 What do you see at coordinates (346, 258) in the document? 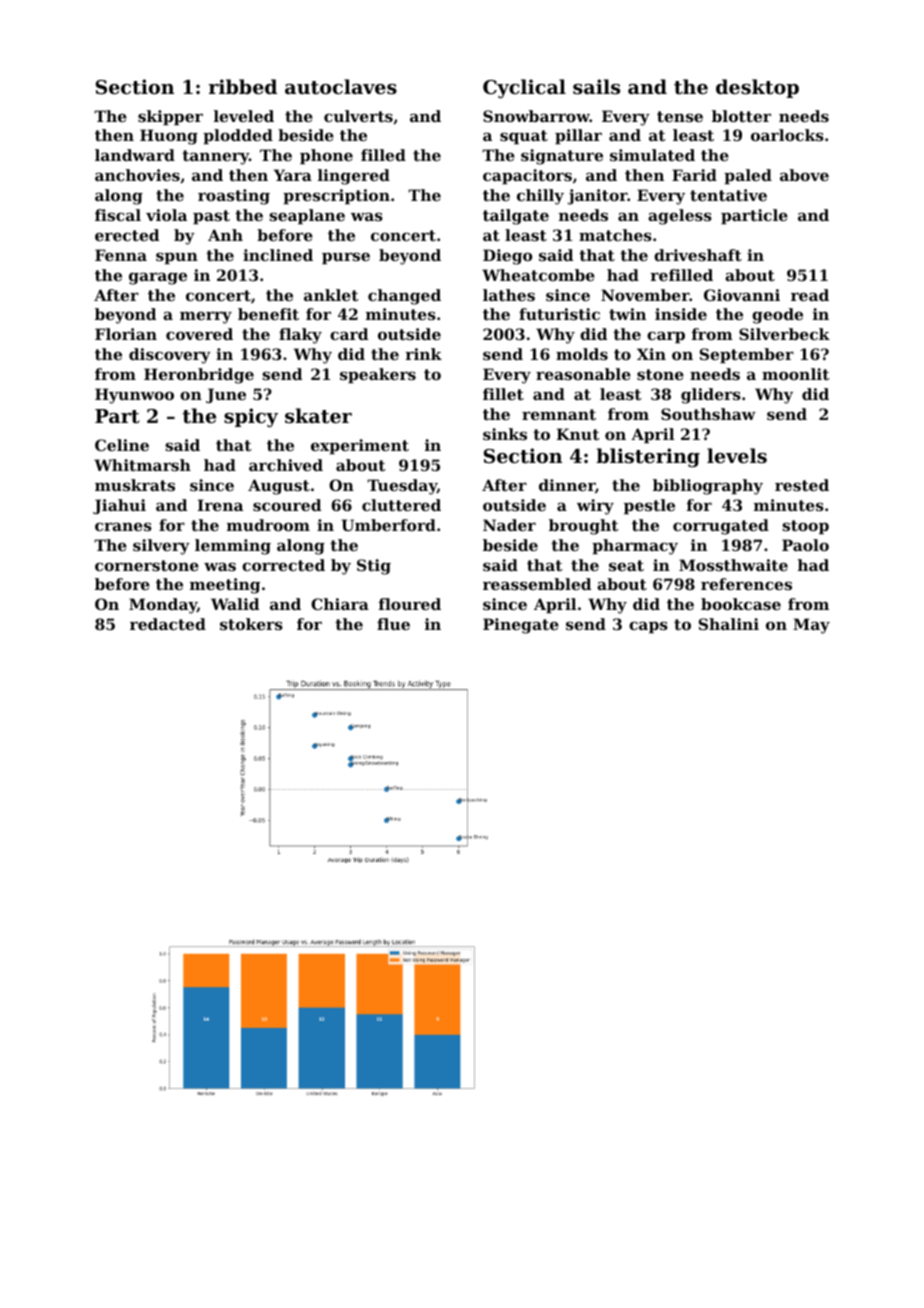
I see `purse` at bounding box center [346, 258].
